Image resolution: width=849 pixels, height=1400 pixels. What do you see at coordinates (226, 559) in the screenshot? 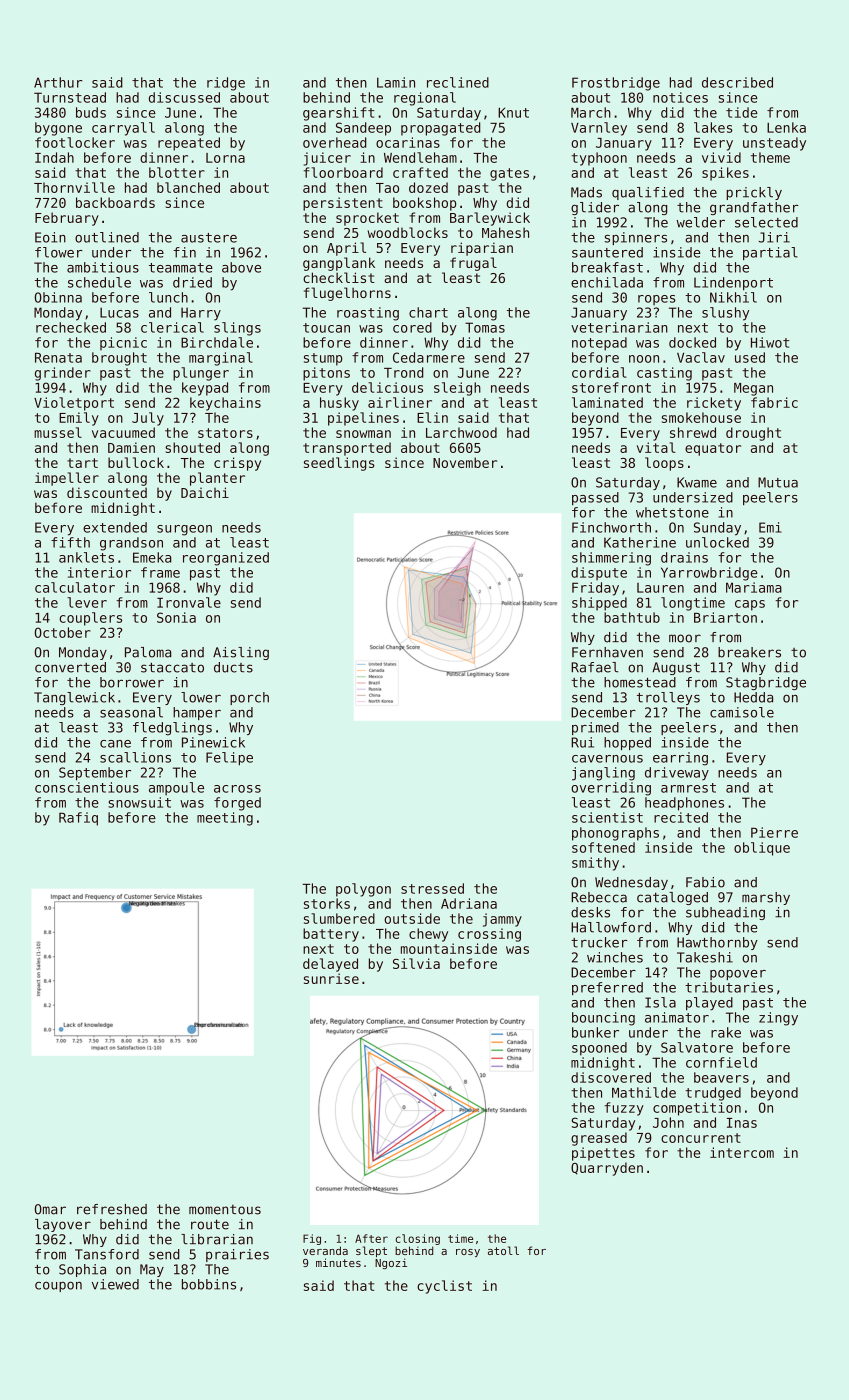
I see `reorganized` at bounding box center [226, 559].
